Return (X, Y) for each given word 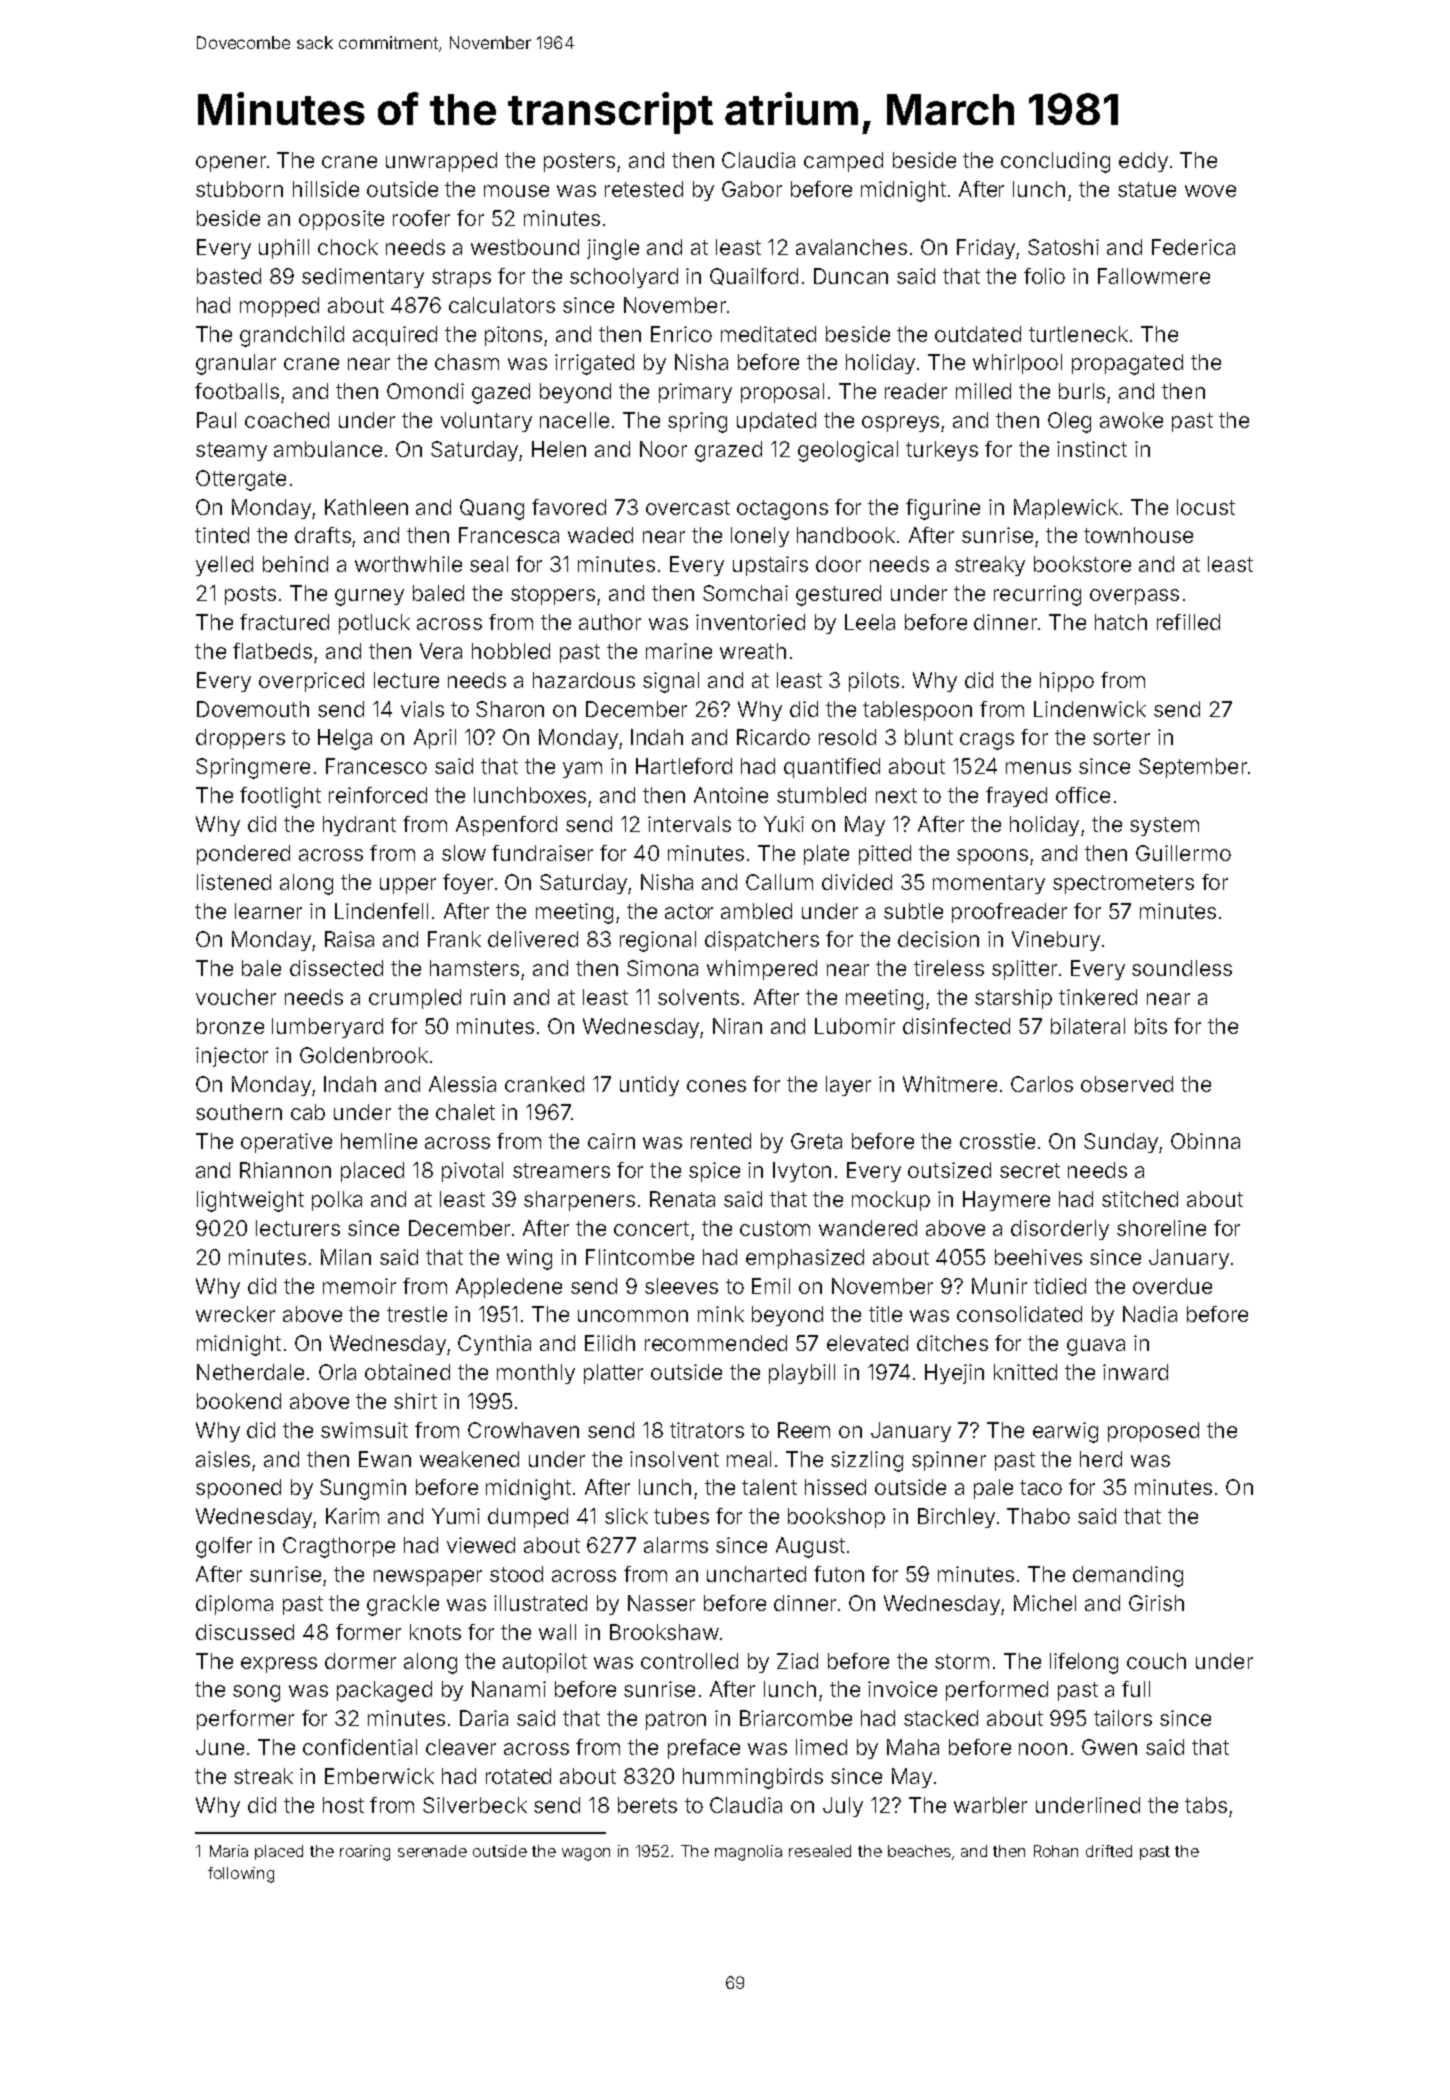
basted (229, 276)
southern (239, 1112)
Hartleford (684, 766)
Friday (986, 249)
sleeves (681, 1286)
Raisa (349, 939)
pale (993, 1489)
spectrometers (1123, 884)
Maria (229, 1851)
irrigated (594, 364)
